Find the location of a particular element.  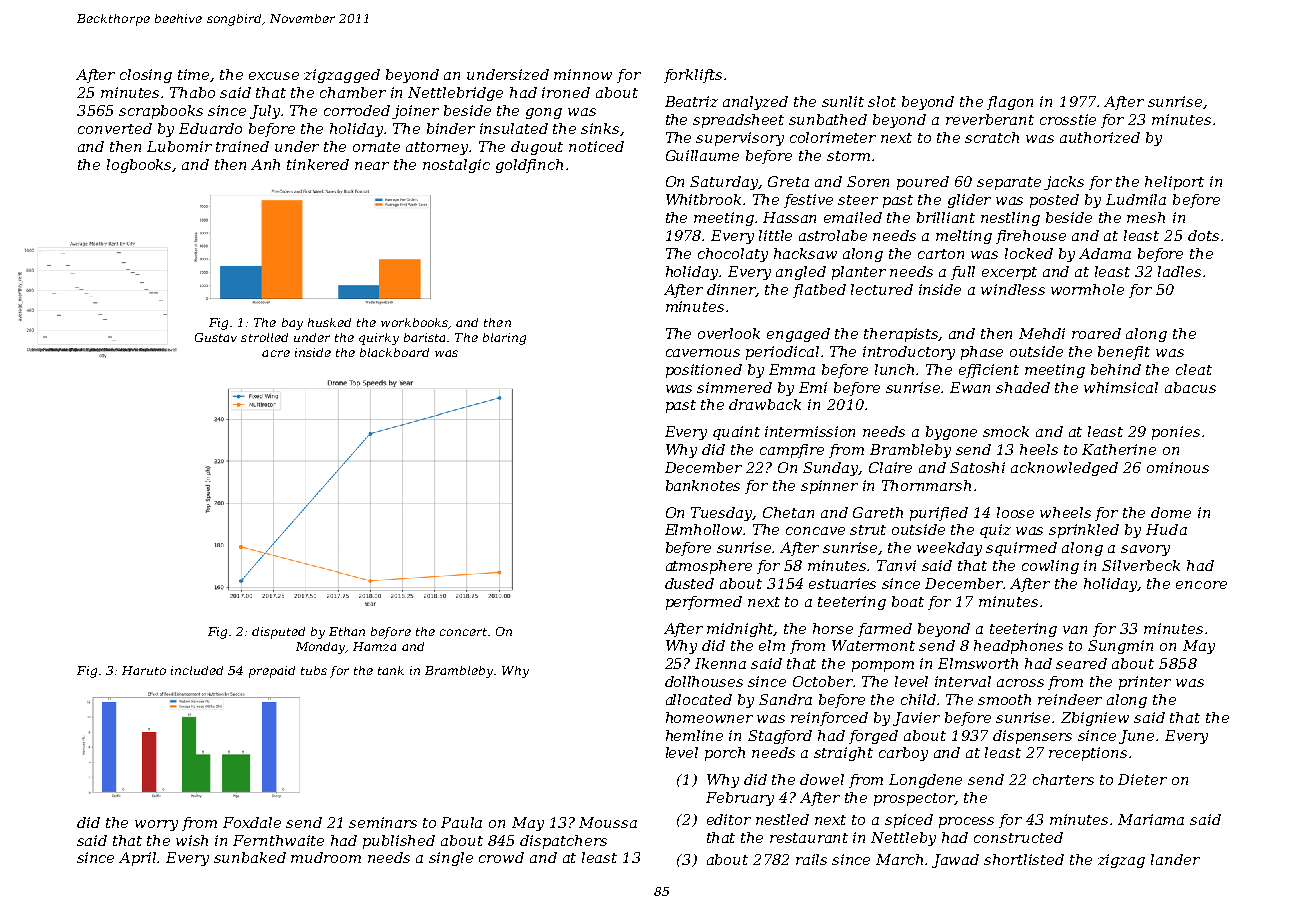

acre is located at coordinates (276, 353).
